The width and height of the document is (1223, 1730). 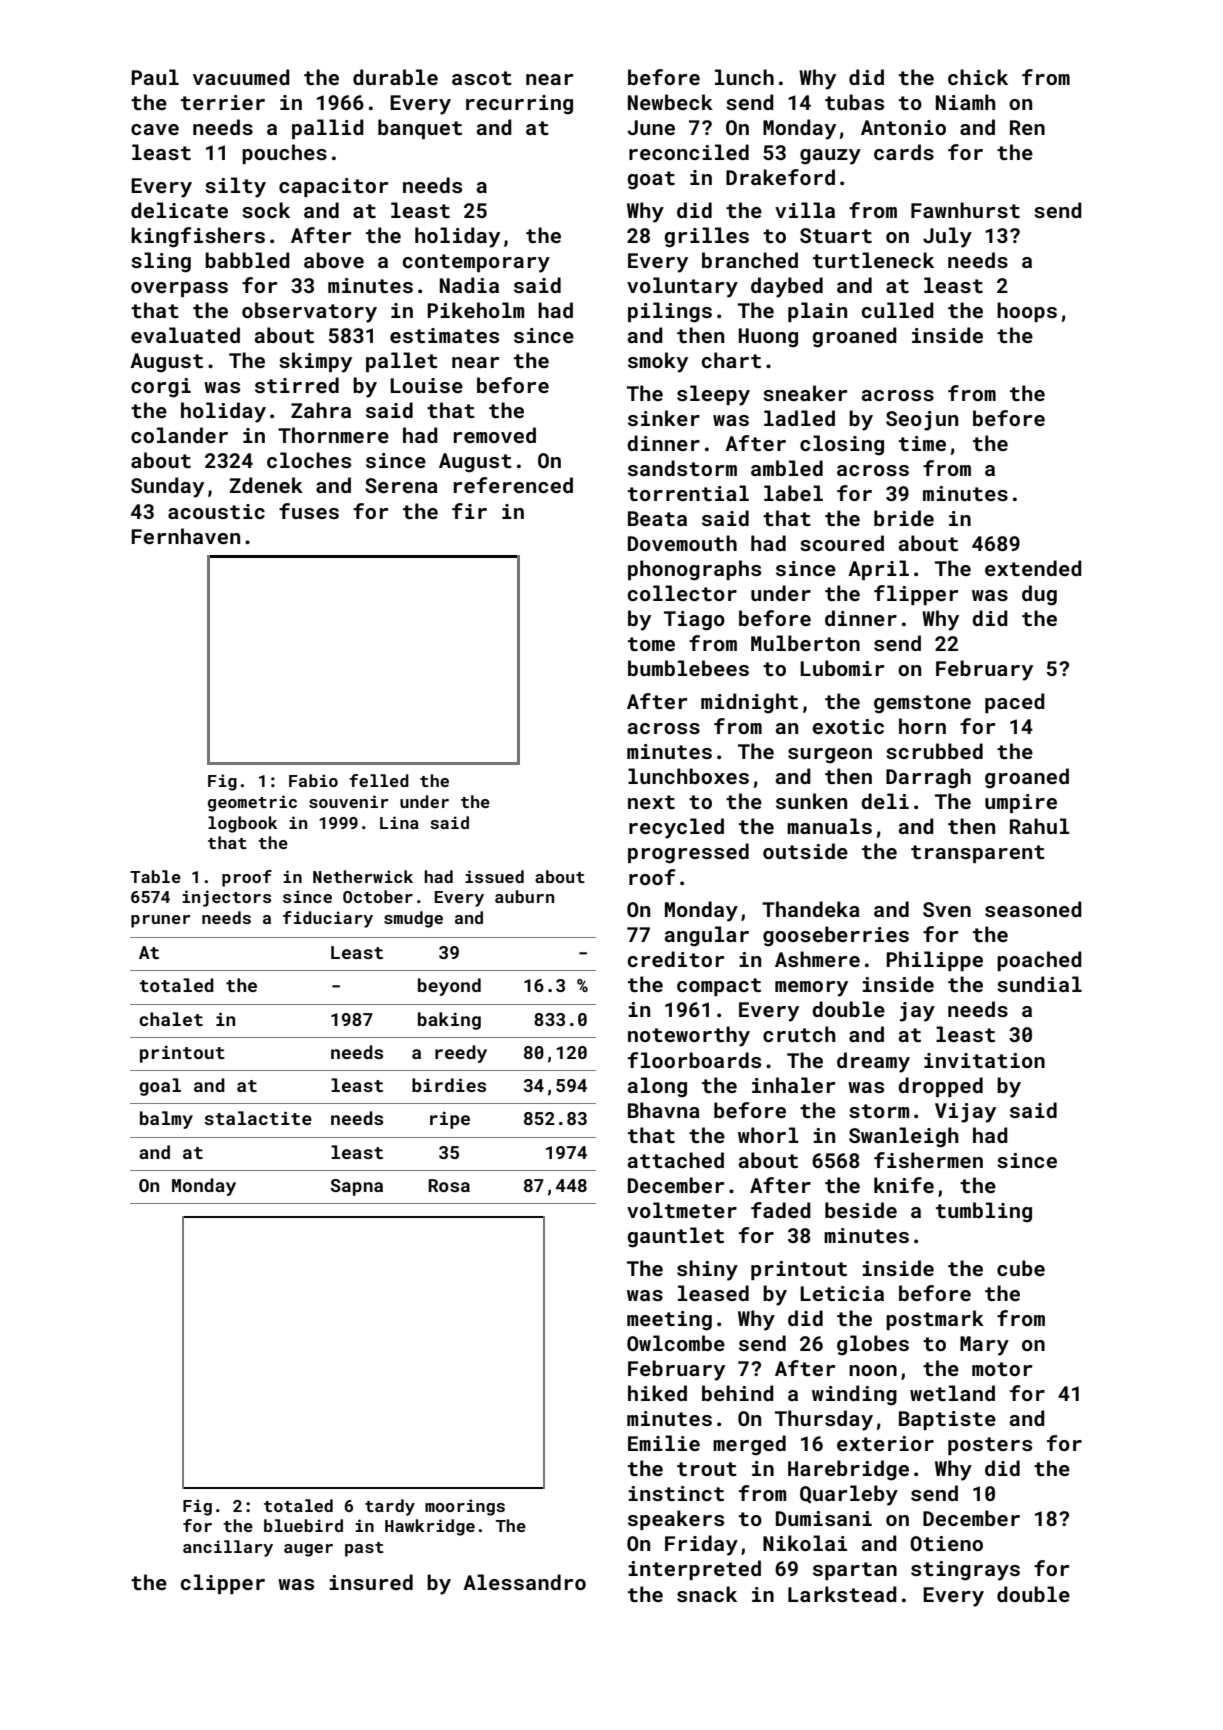 What do you see at coordinates (676, 1493) in the document?
I see `instinct` at bounding box center [676, 1493].
